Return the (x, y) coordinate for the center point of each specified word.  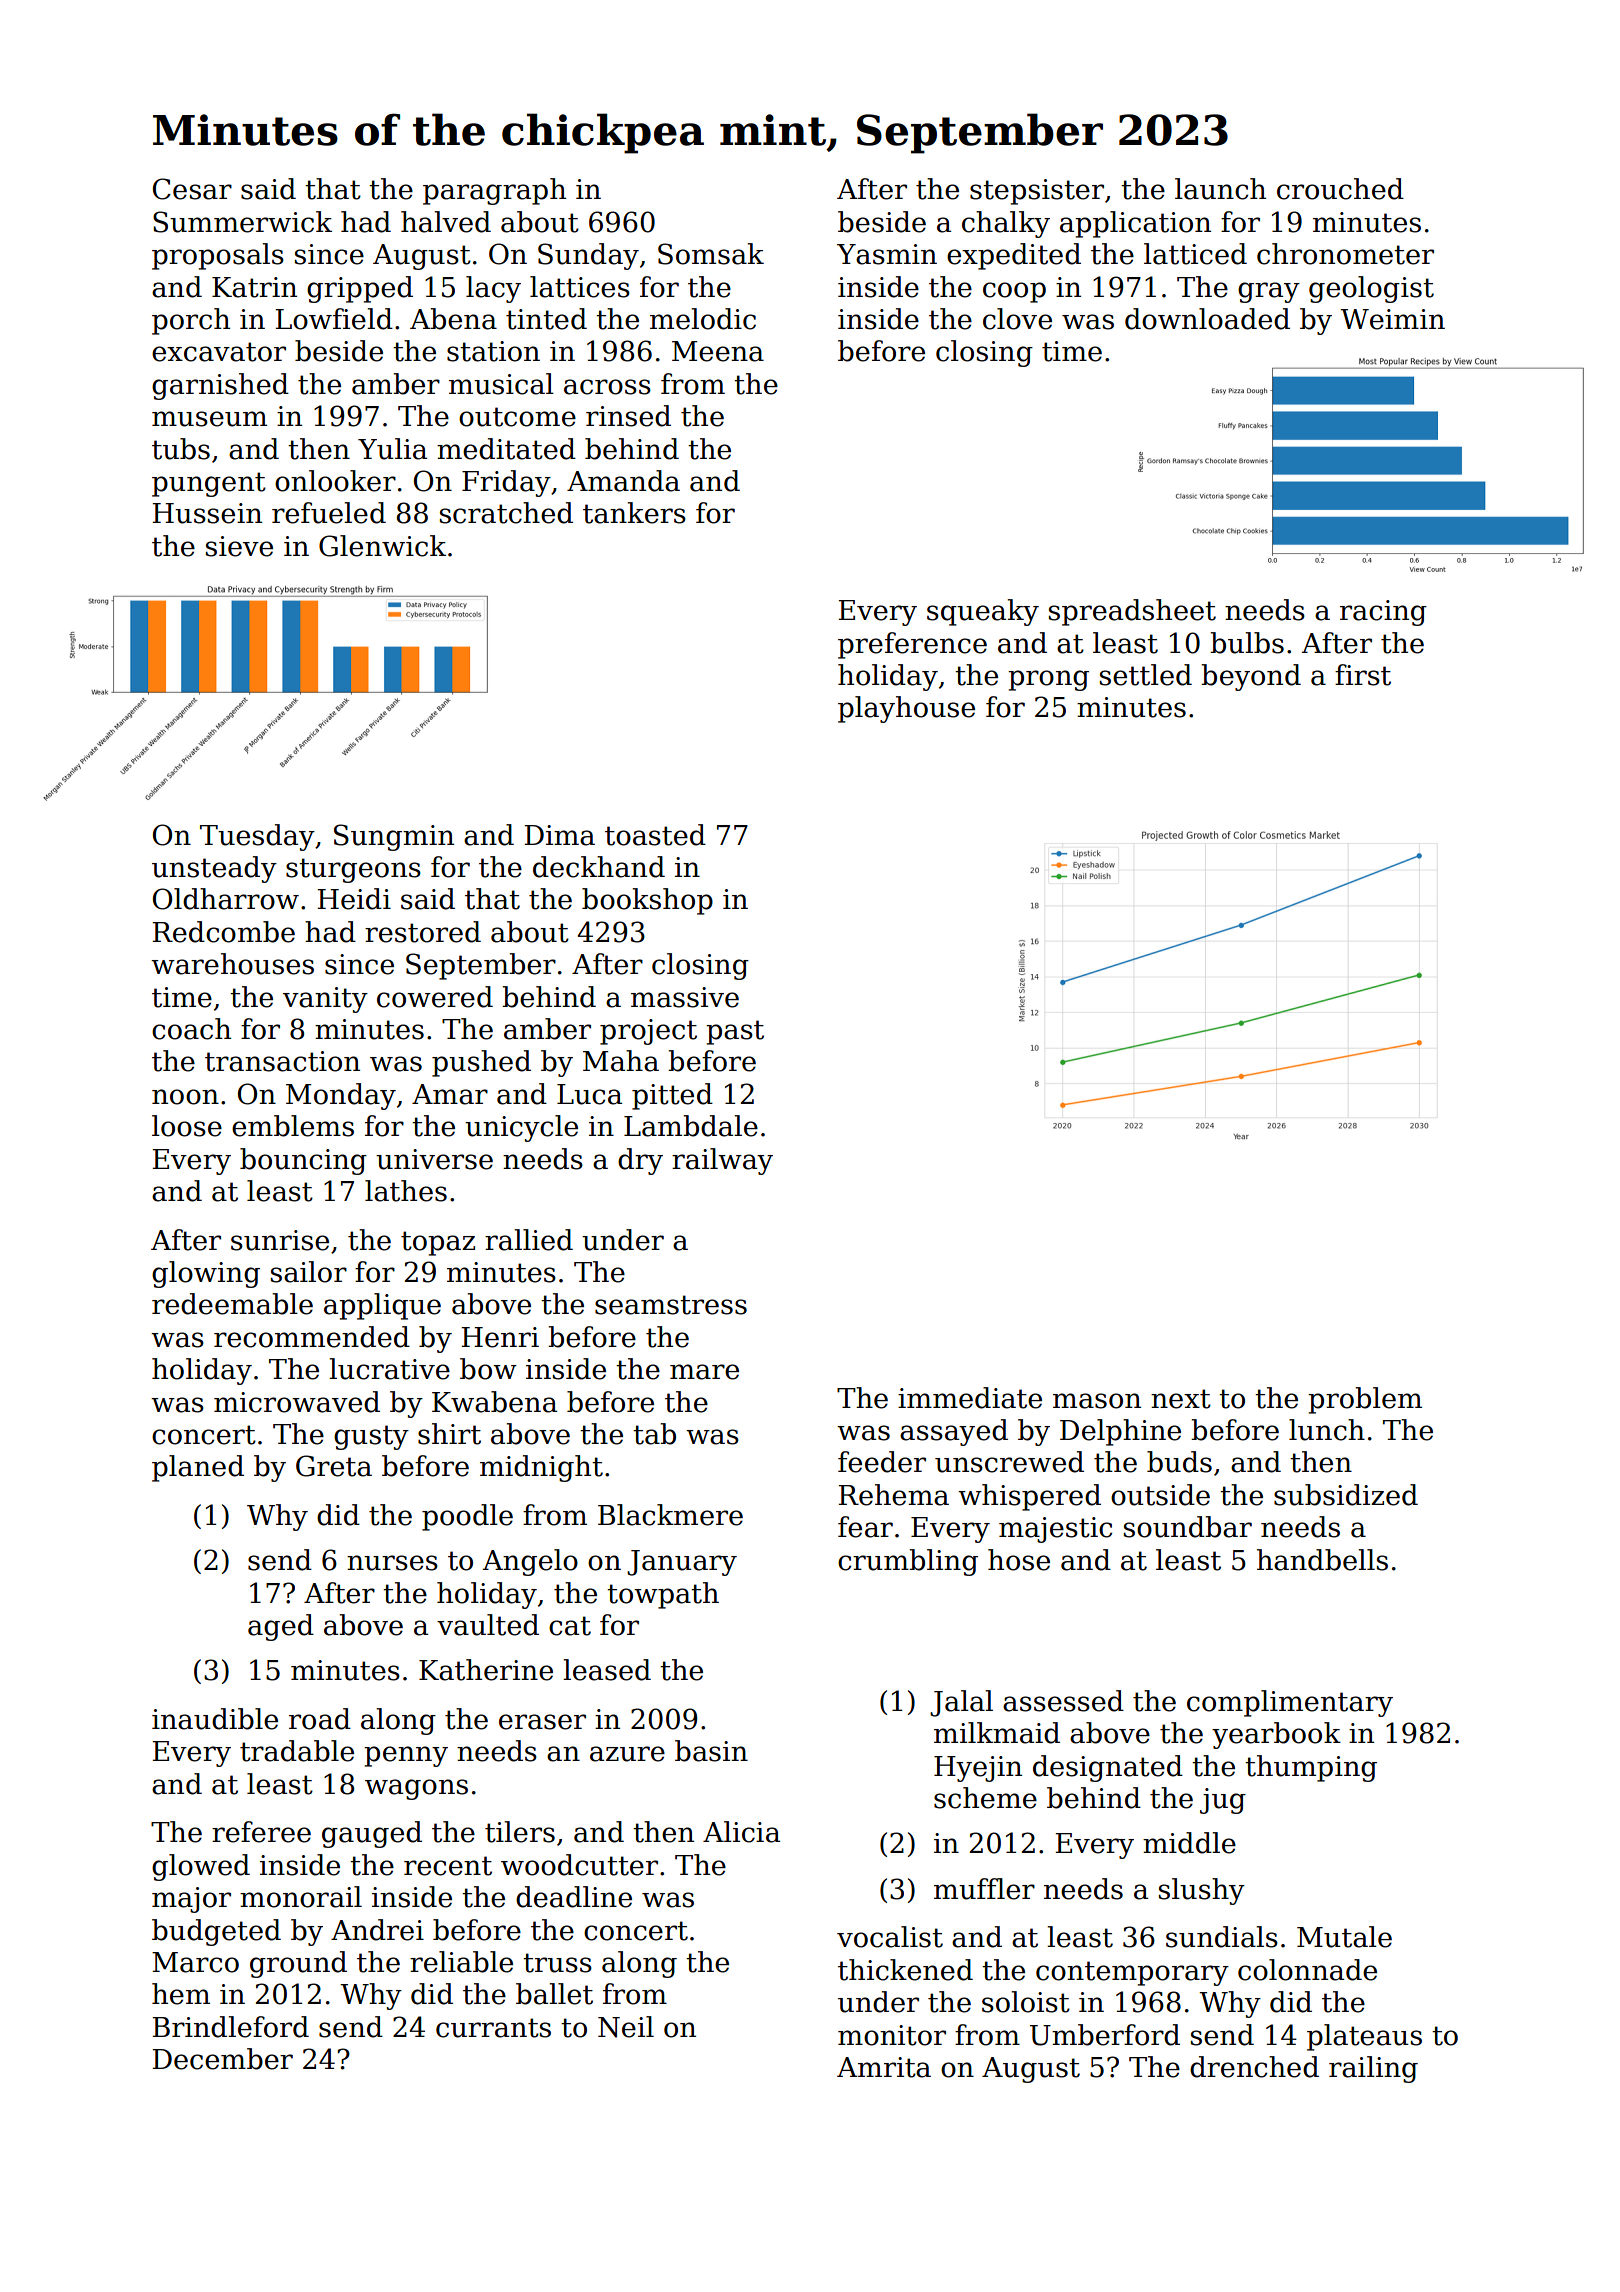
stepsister (1037, 192)
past (735, 1032)
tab (654, 1434)
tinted (546, 319)
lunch (1327, 1430)
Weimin (1392, 319)
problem (1365, 1400)
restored (423, 932)
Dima (559, 835)
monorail (301, 1897)
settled (1146, 675)
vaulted (488, 1625)
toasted (655, 835)
